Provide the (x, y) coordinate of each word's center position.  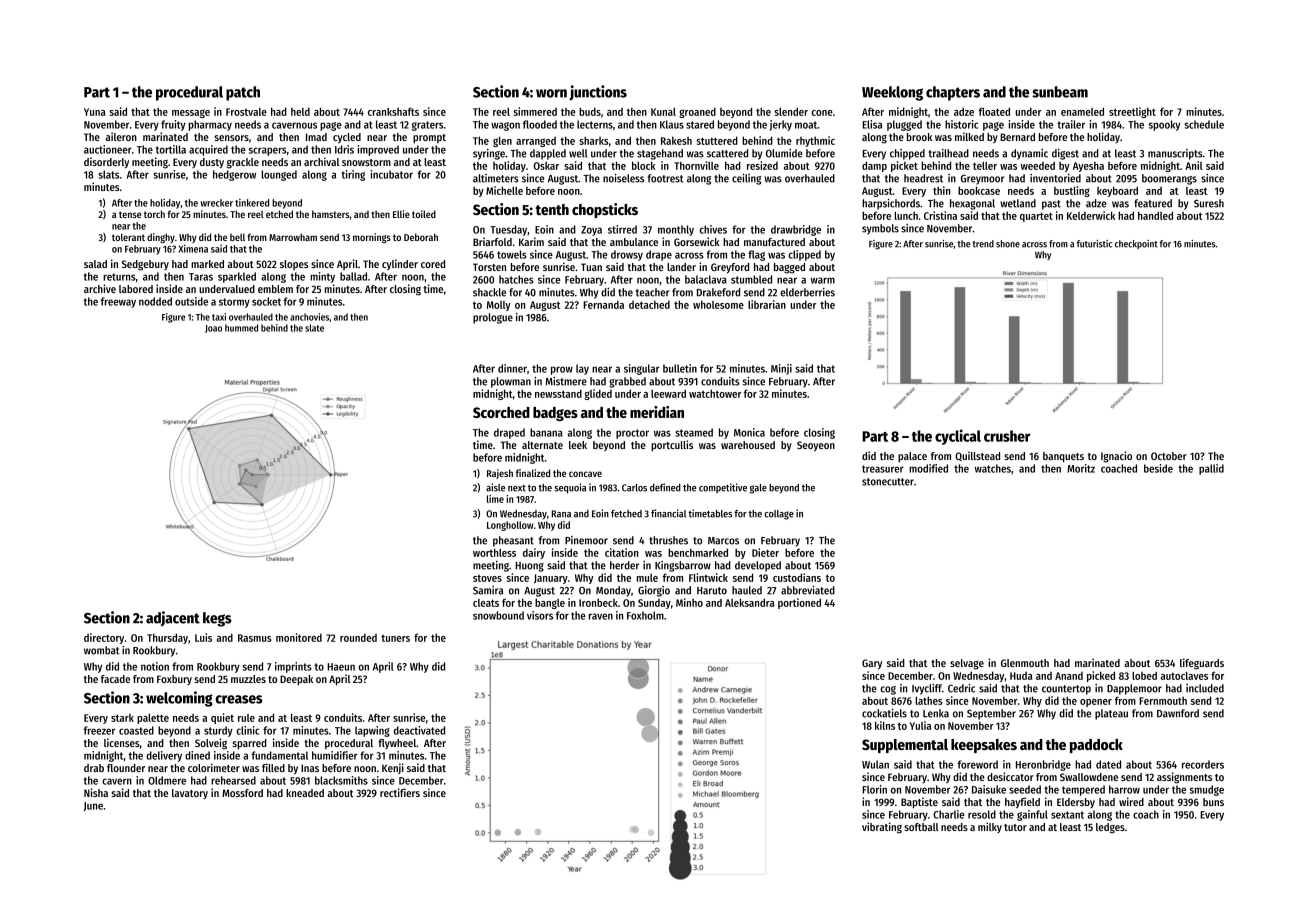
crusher (1007, 436)
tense (130, 214)
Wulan (875, 764)
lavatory (190, 794)
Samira (488, 590)
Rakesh (676, 141)
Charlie (949, 814)
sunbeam (1060, 92)
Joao (213, 329)
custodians (797, 577)
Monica (749, 432)
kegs (217, 619)
